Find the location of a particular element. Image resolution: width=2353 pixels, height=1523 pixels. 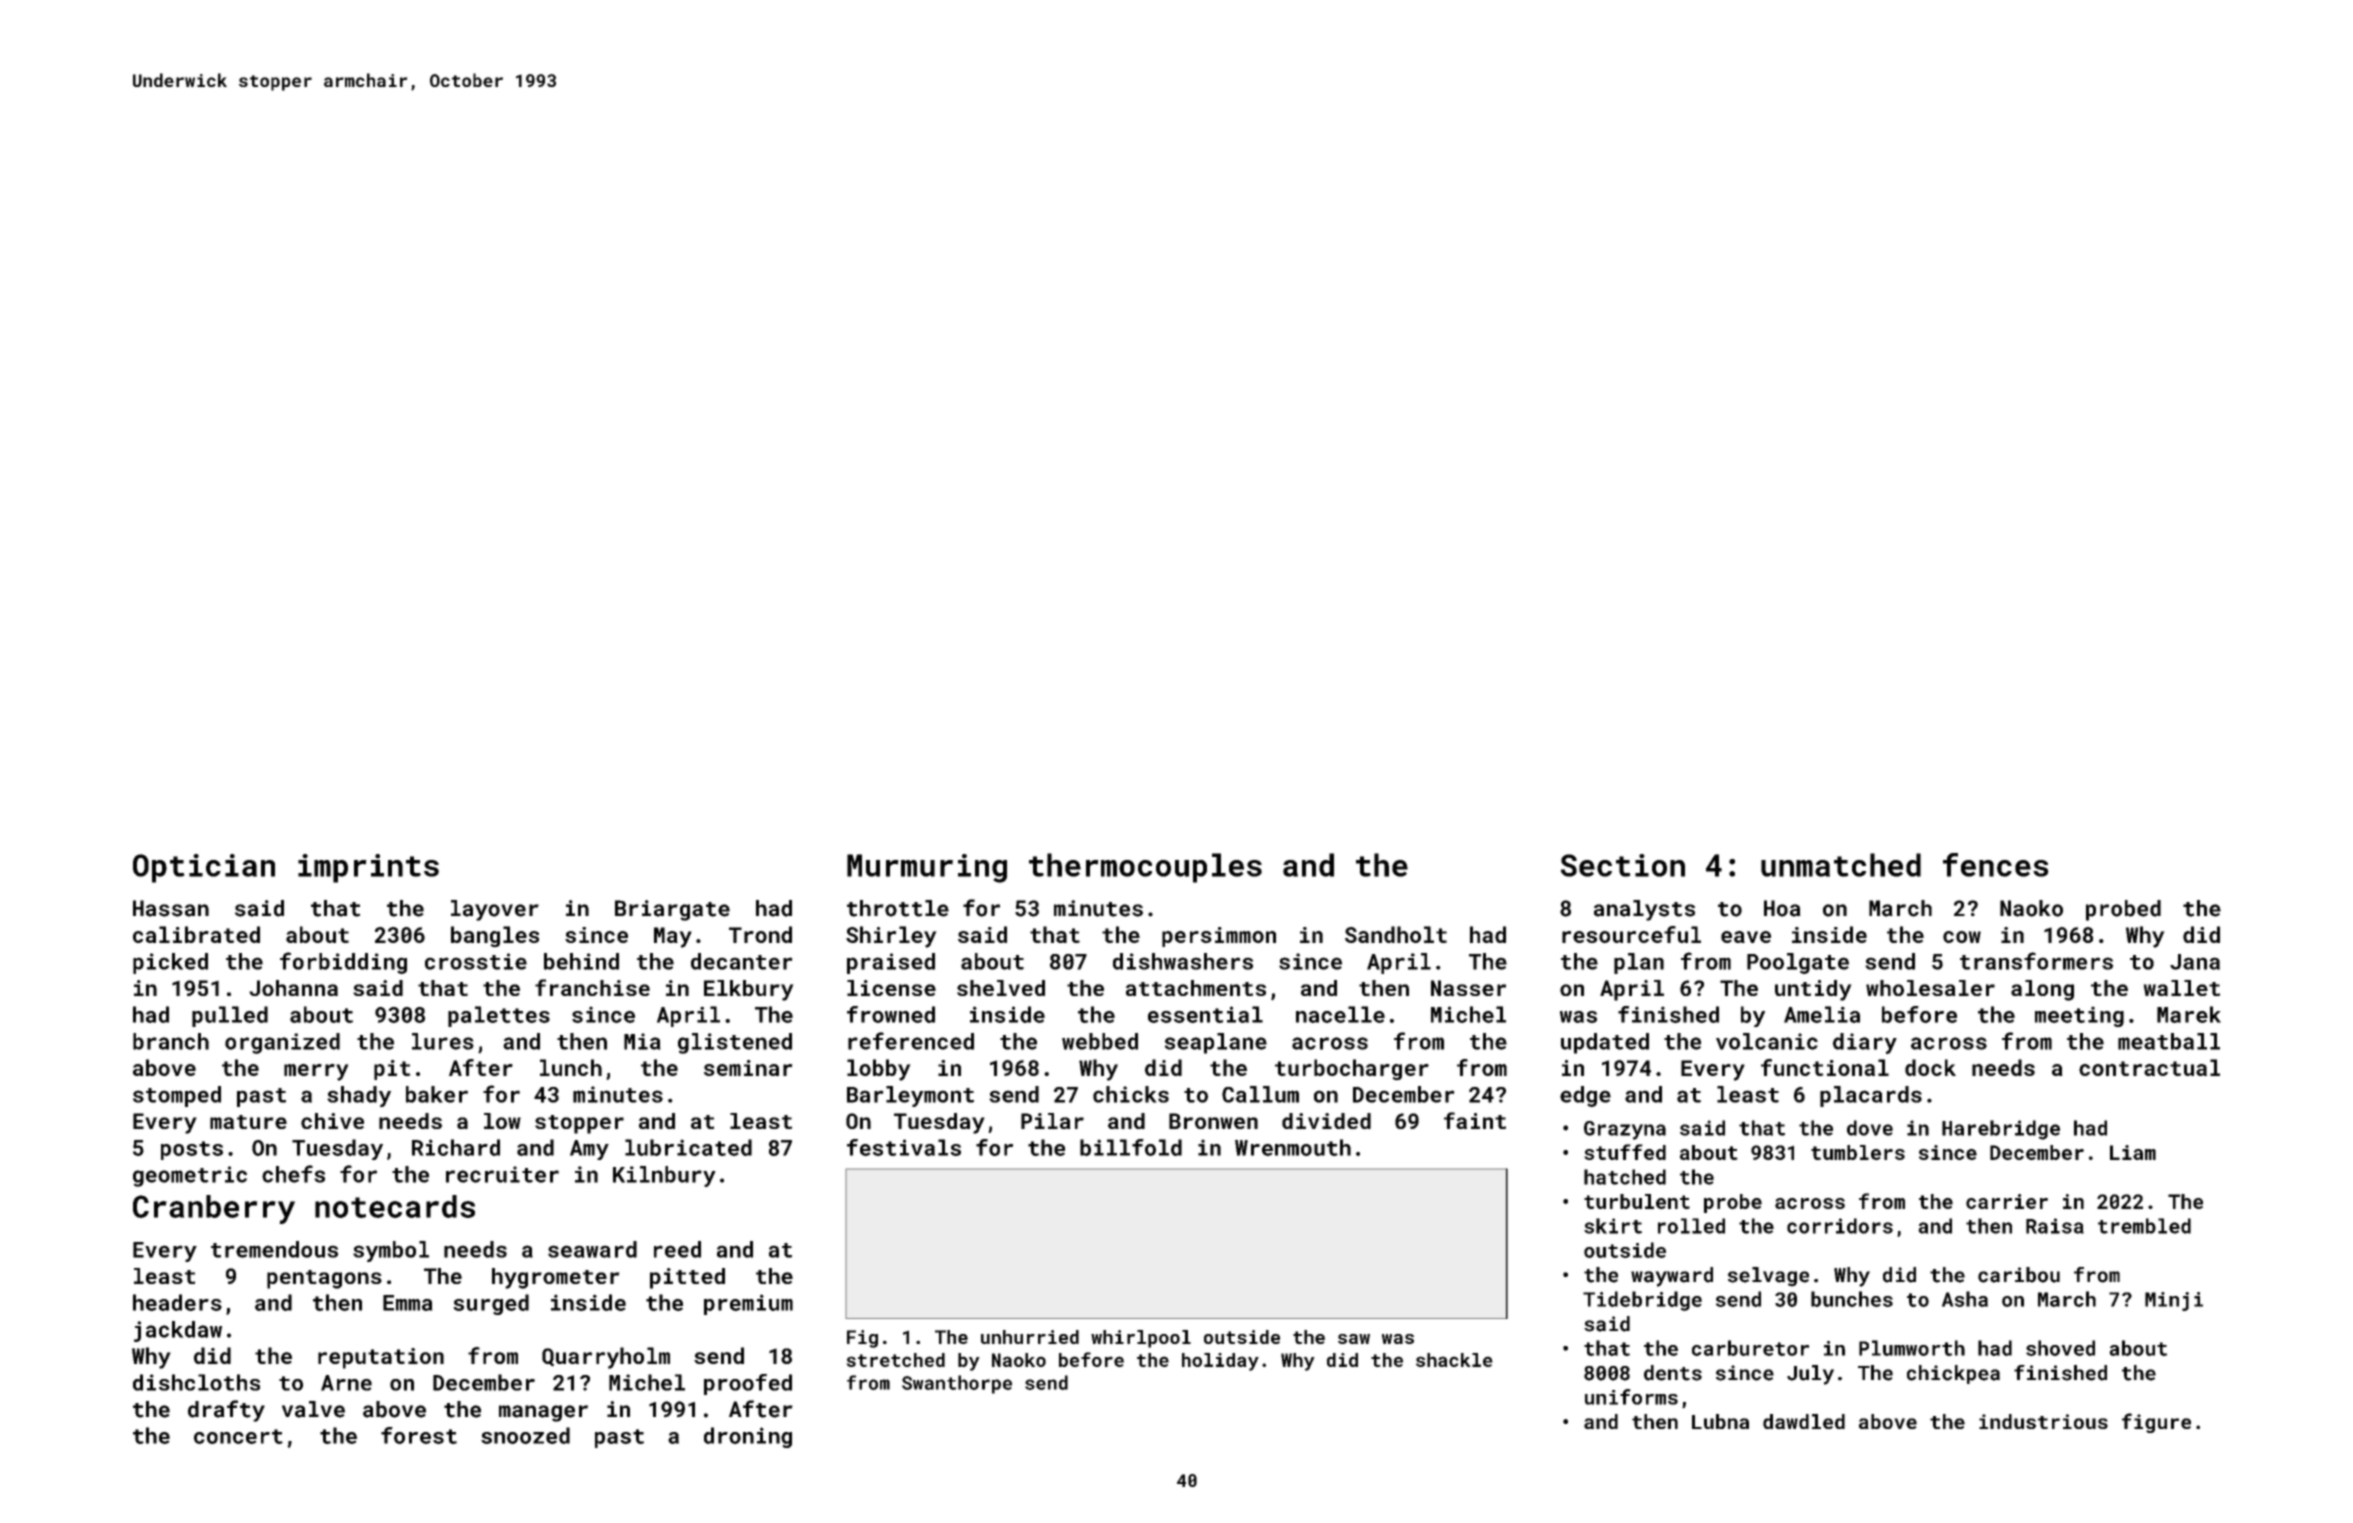

thermocouples is located at coordinates (1145, 868).
